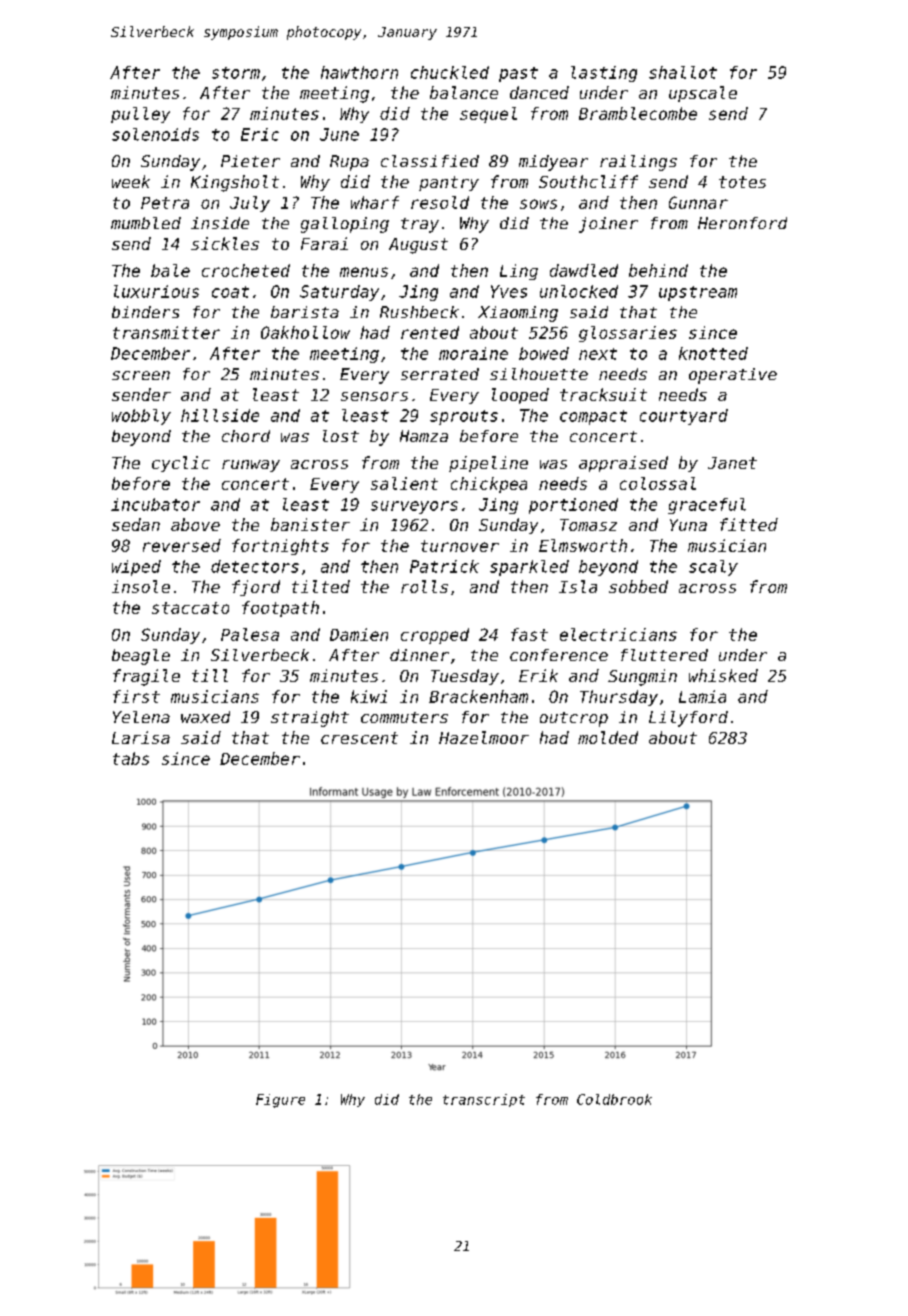  I want to click on pulley, so click(140, 115).
